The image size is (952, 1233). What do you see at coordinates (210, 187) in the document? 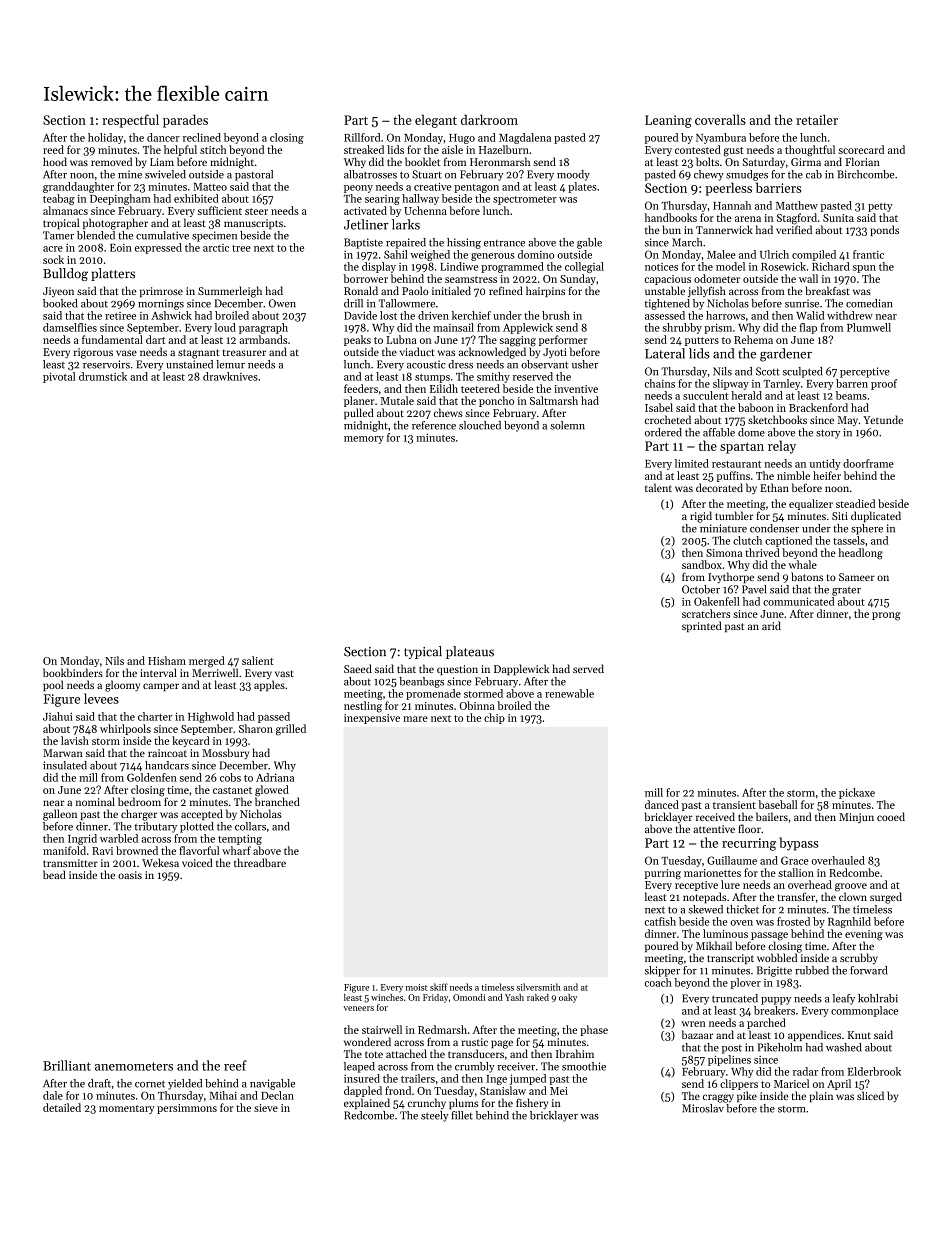
I see `Matteo` at bounding box center [210, 187].
